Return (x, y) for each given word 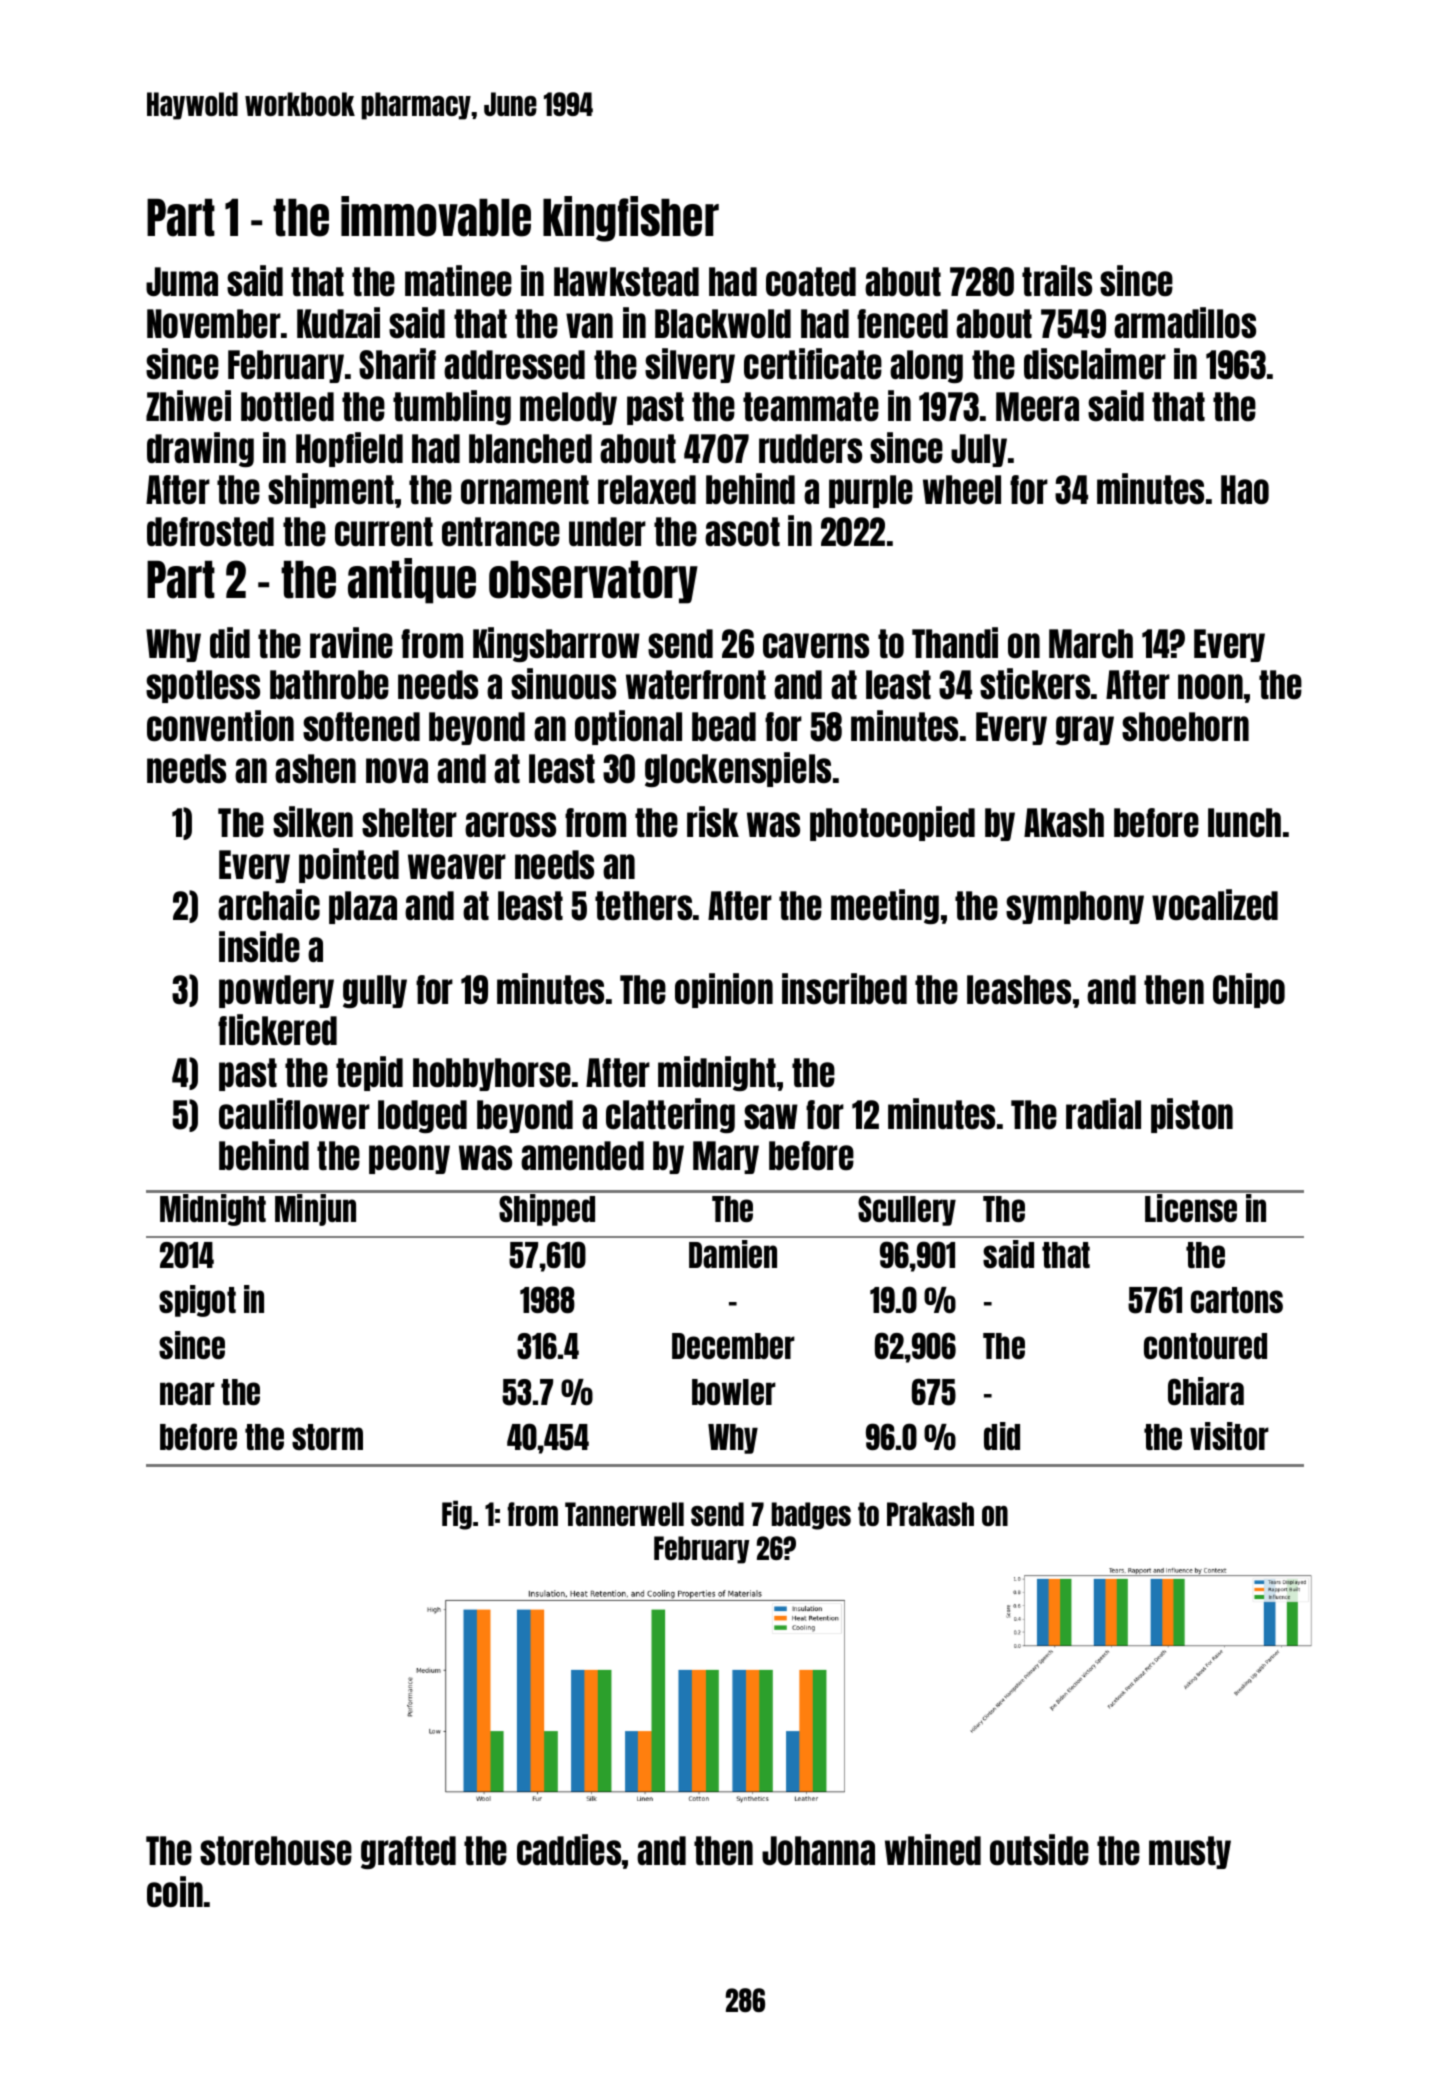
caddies (569, 1849)
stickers (1035, 683)
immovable (436, 216)
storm (327, 1437)
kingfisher (631, 219)
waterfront (696, 684)
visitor (1229, 1436)
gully (375, 991)
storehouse (276, 1850)
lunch (1244, 822)
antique (412, 581)
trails (1057, 280)
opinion (724, 990)
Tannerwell (624, 1514)
